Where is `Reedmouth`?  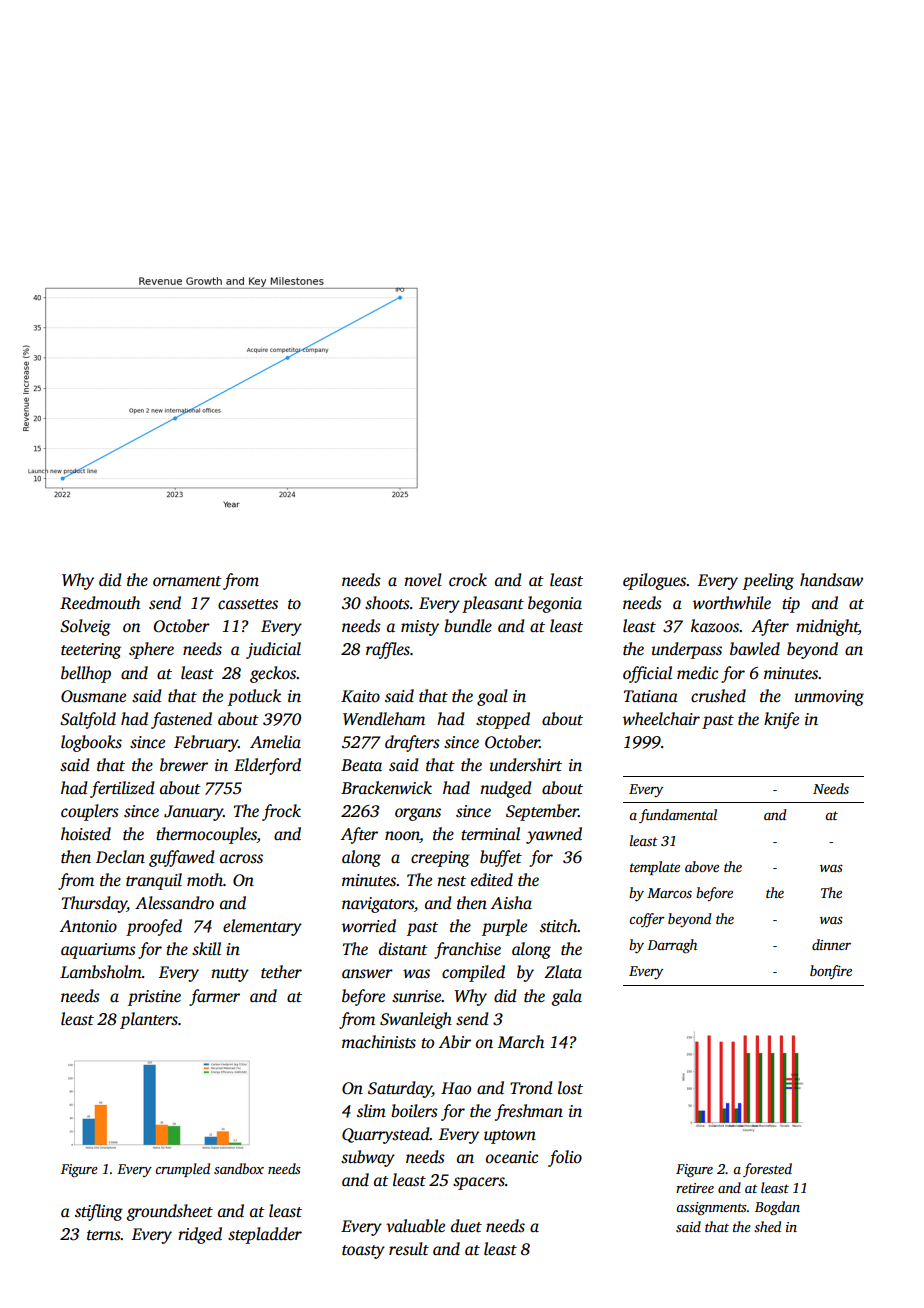 Reedmouth is located at coordinates (100, 603).
